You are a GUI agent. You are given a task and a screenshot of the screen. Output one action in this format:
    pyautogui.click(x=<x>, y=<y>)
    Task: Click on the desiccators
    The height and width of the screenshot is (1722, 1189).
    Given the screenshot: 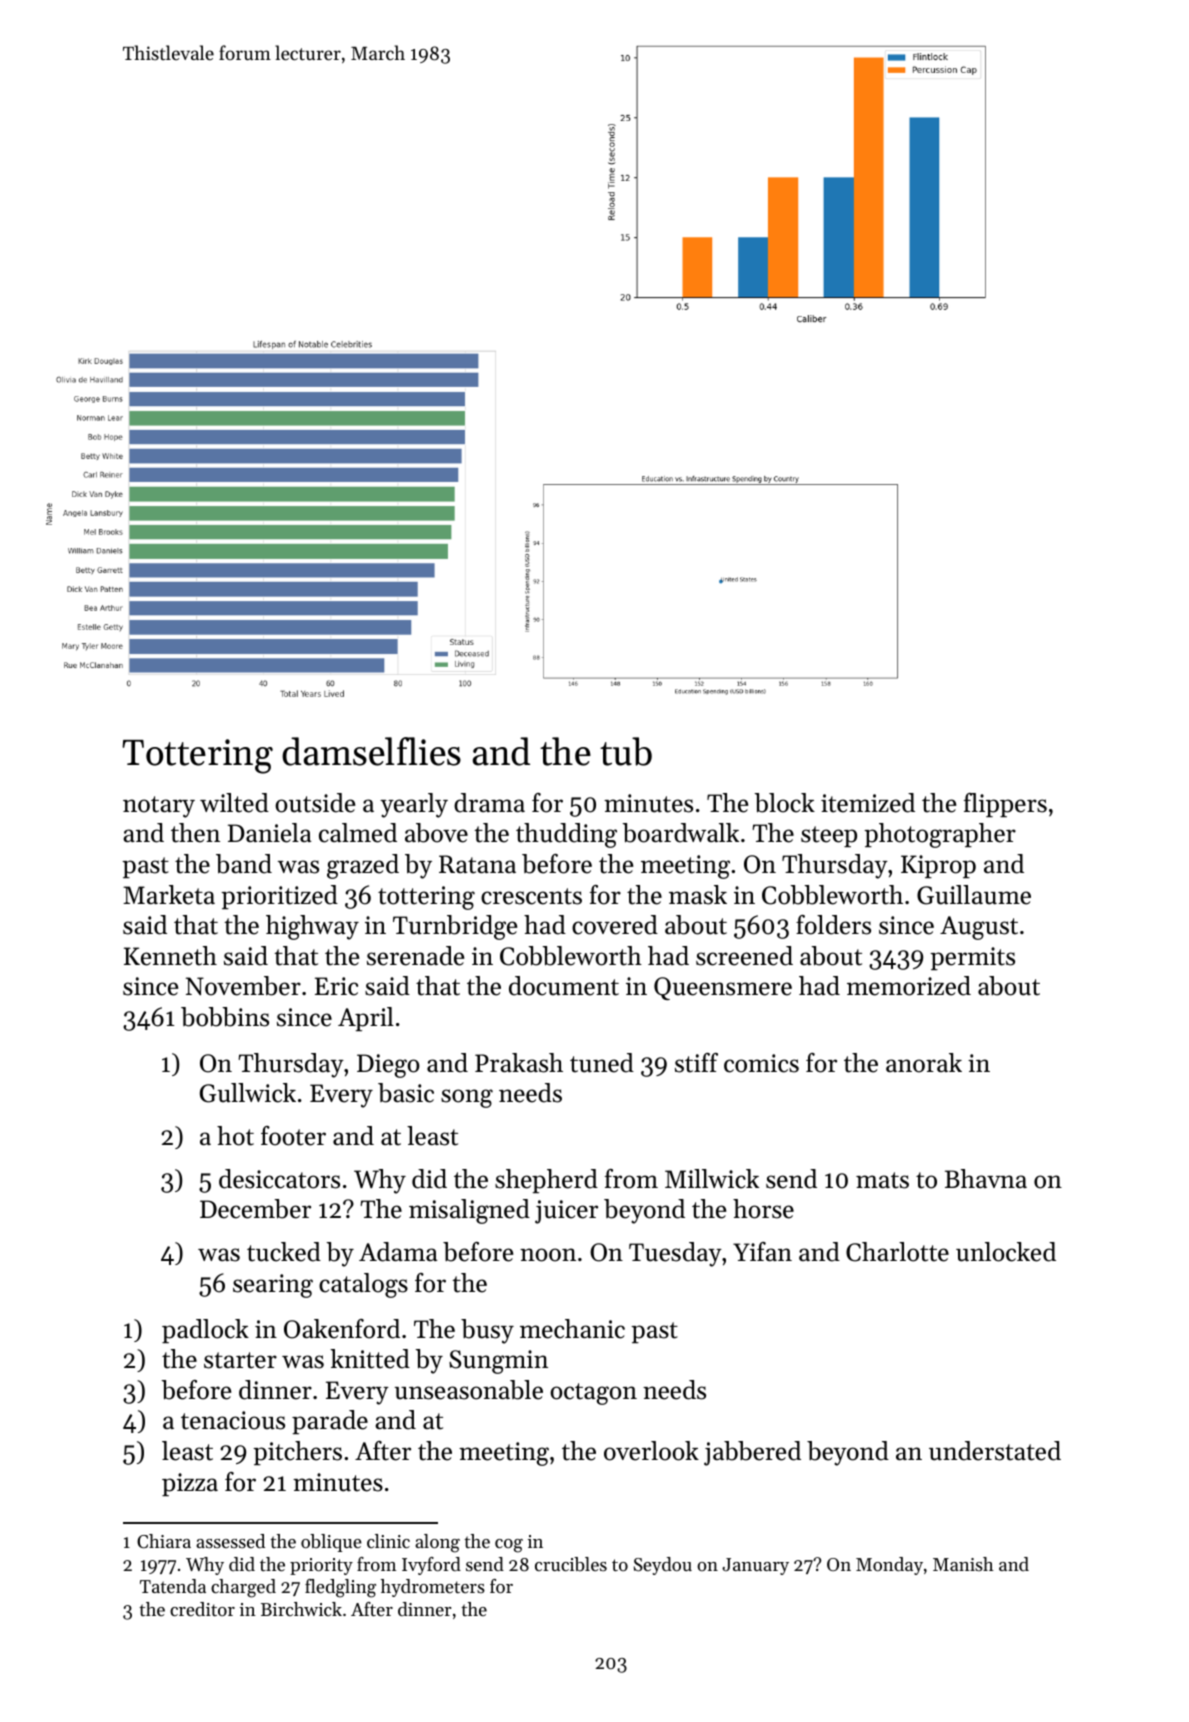 What is the action you would take?
    pyautogui.click(x=279, y=1179)
